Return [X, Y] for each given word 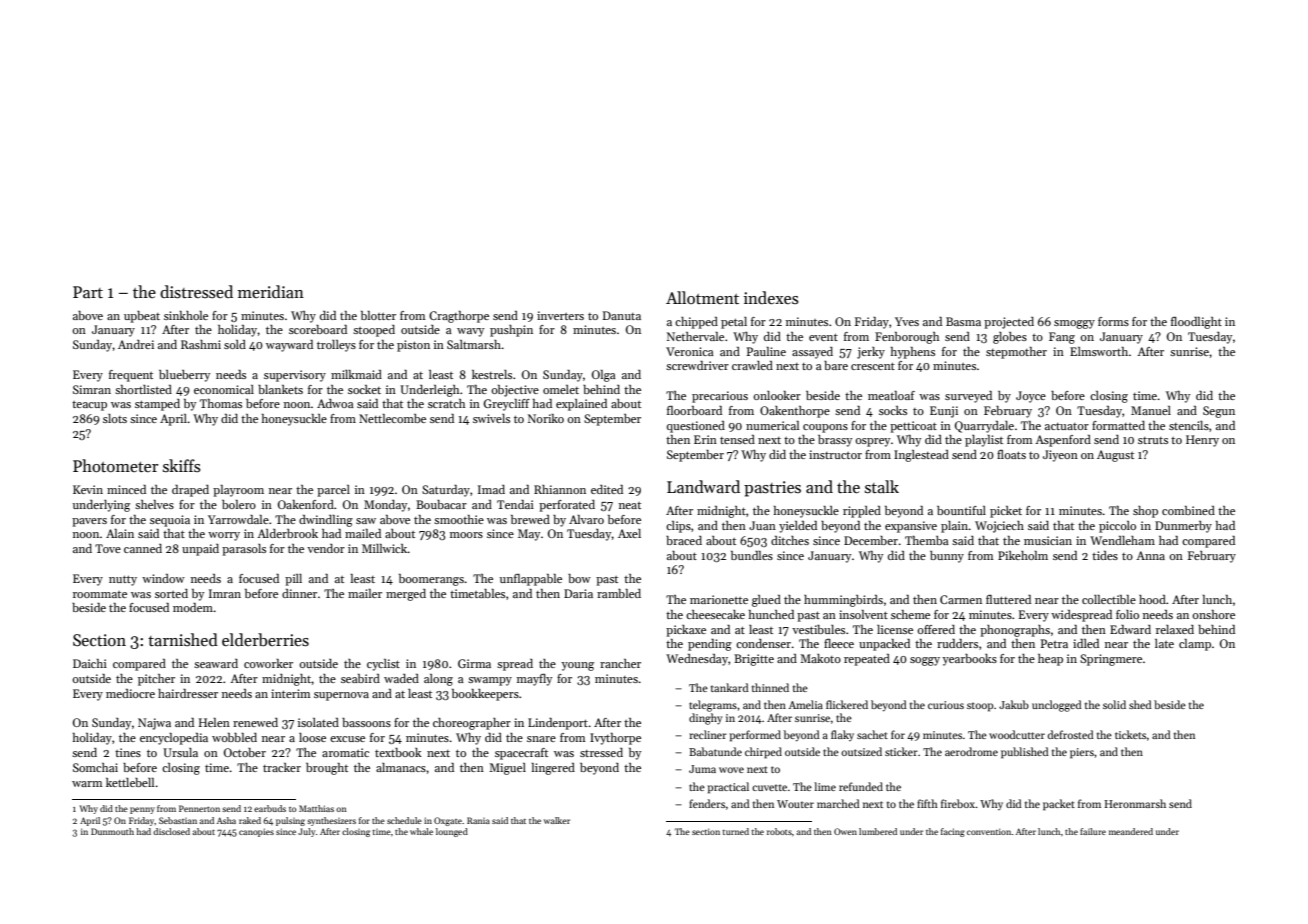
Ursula [180, 752]
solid [1114, 704]
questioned [696, 427]
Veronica [690, 351]
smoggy [1074, 324]
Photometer [115, 465]
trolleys [336, 346]
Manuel [1151, 410]
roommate [100, 594]
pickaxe [686, 631]
